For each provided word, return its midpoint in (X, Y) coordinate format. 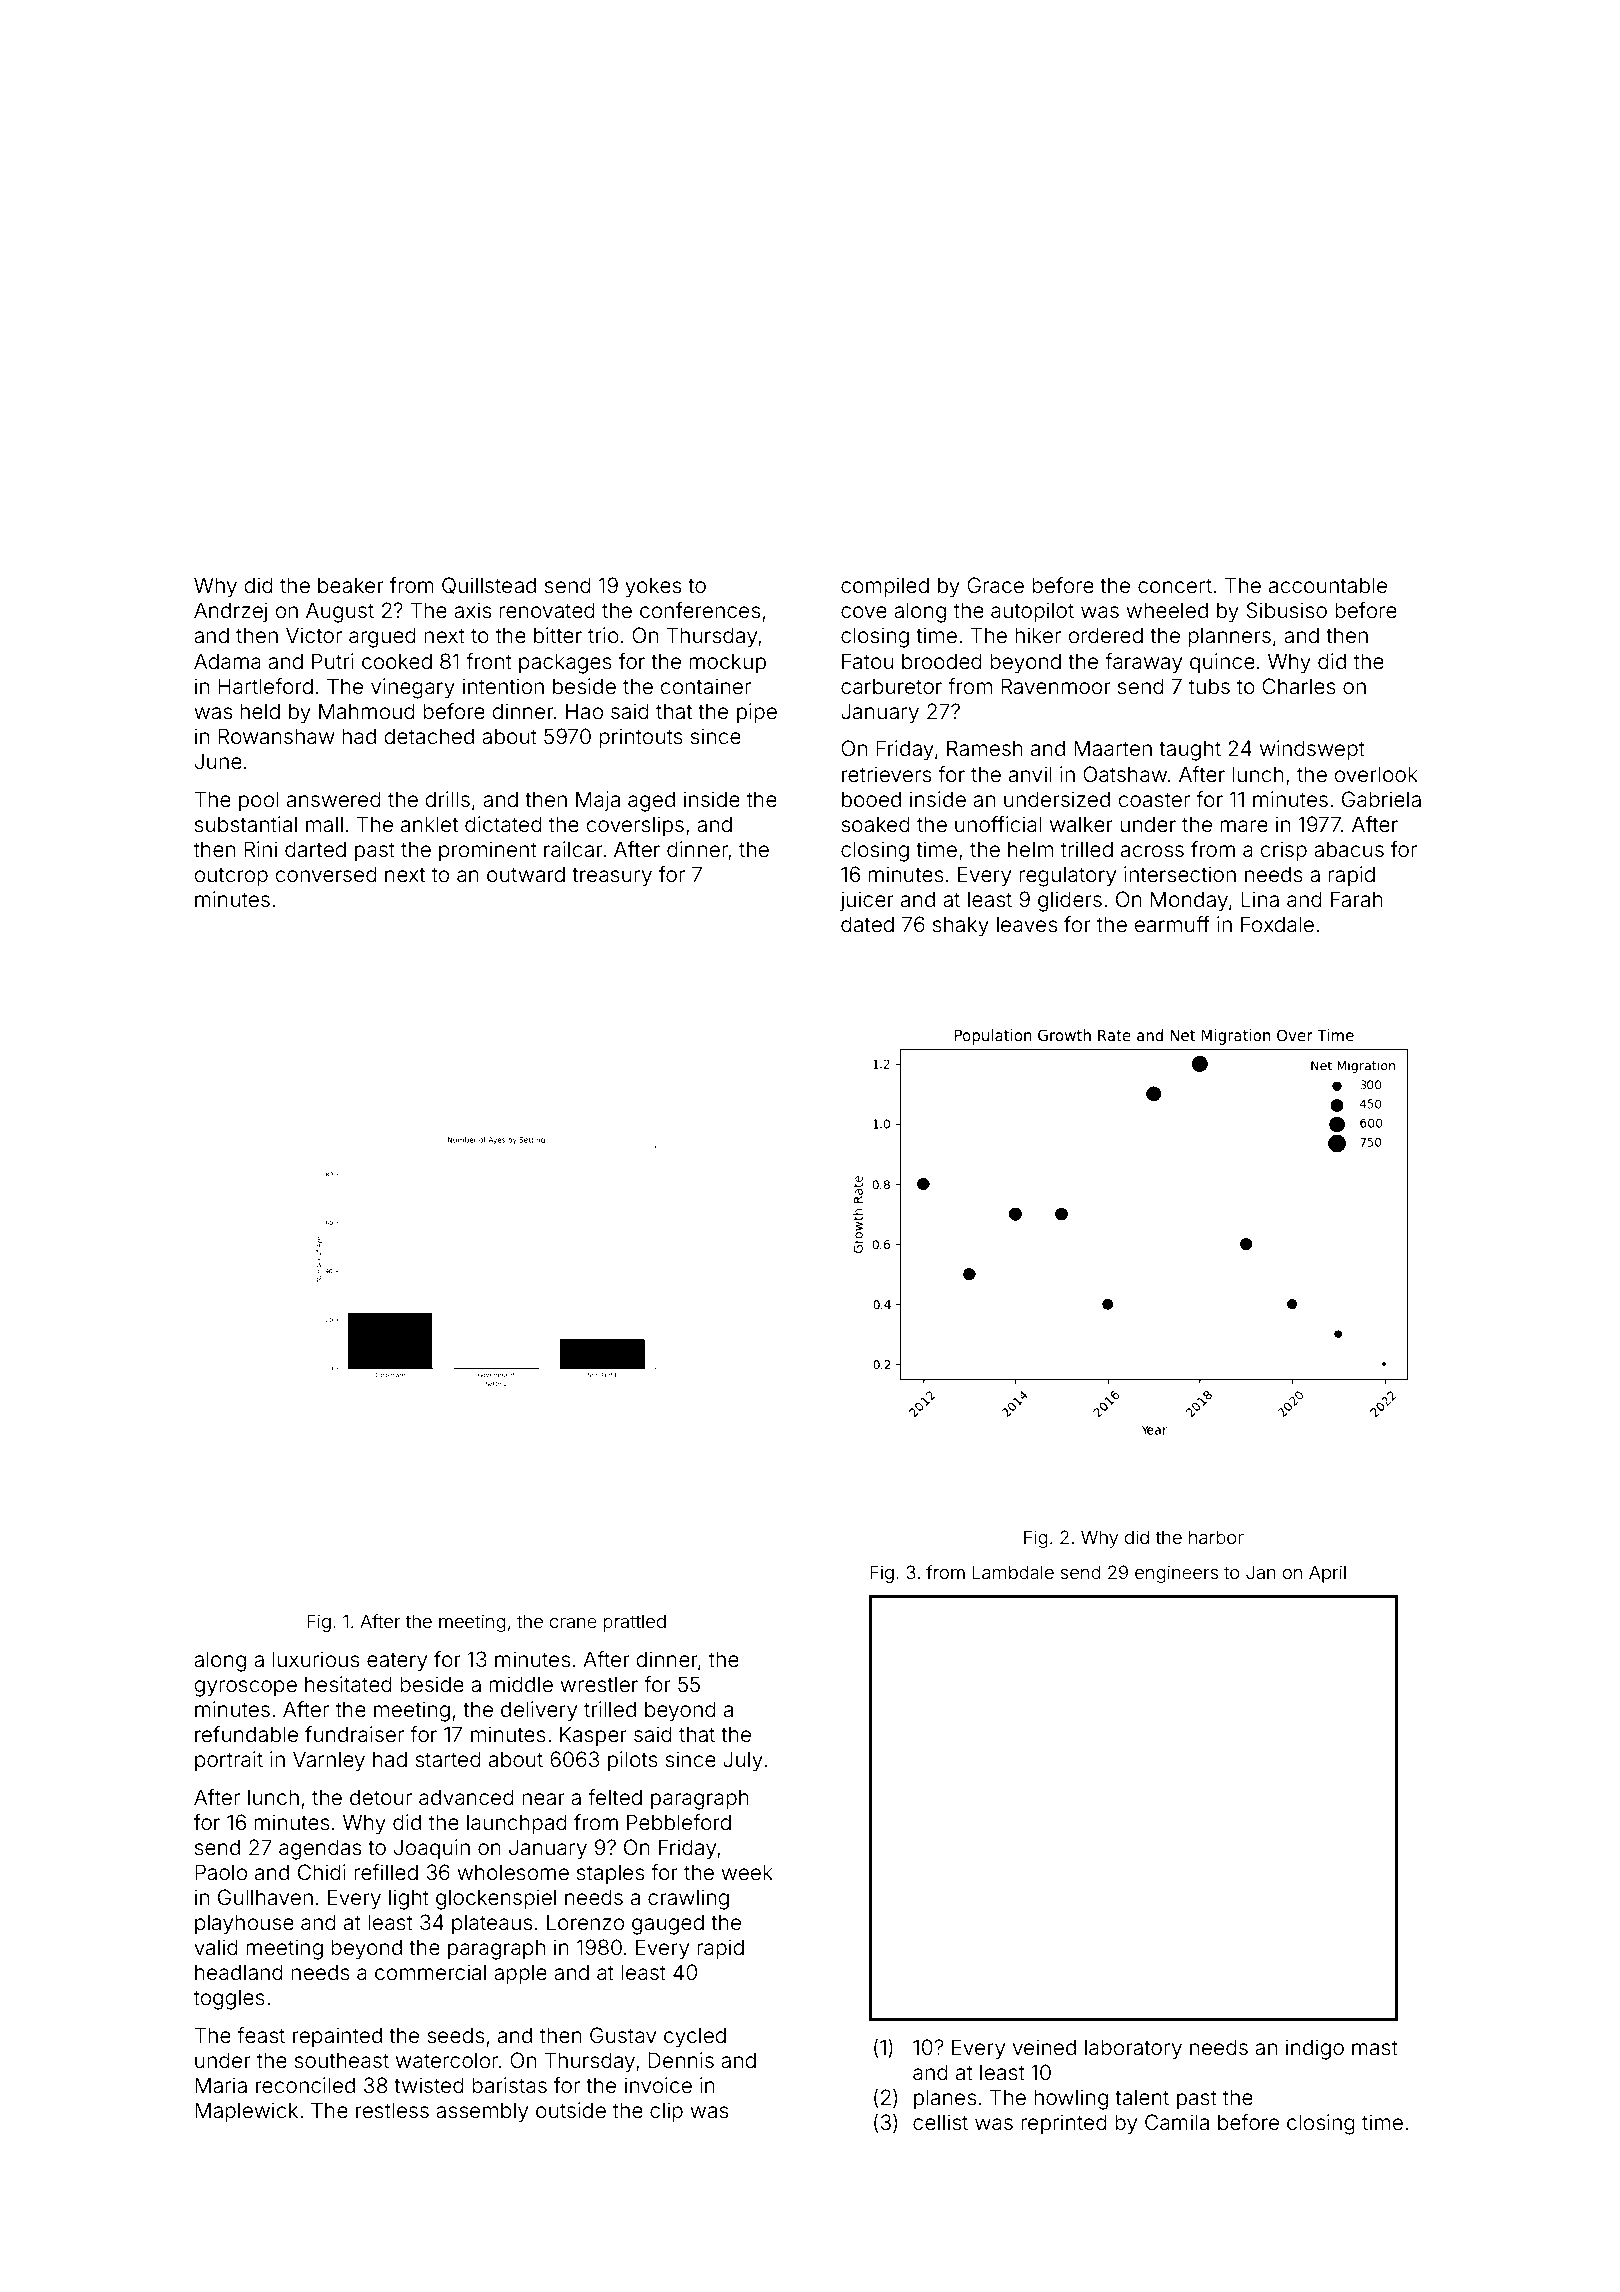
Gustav (623, 2035)
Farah (1357, 899)
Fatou (867, 661)
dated (867, 924)
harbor (1216, 1537)
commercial (430, 1972)
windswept (1312, 750)
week (747, 1872)
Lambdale (1013, 1572)
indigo (1315, 2049)
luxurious (315, 1659)
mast (1375, 2047)
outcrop (231, 877)
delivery (539, 1711)
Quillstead (489, 586)
